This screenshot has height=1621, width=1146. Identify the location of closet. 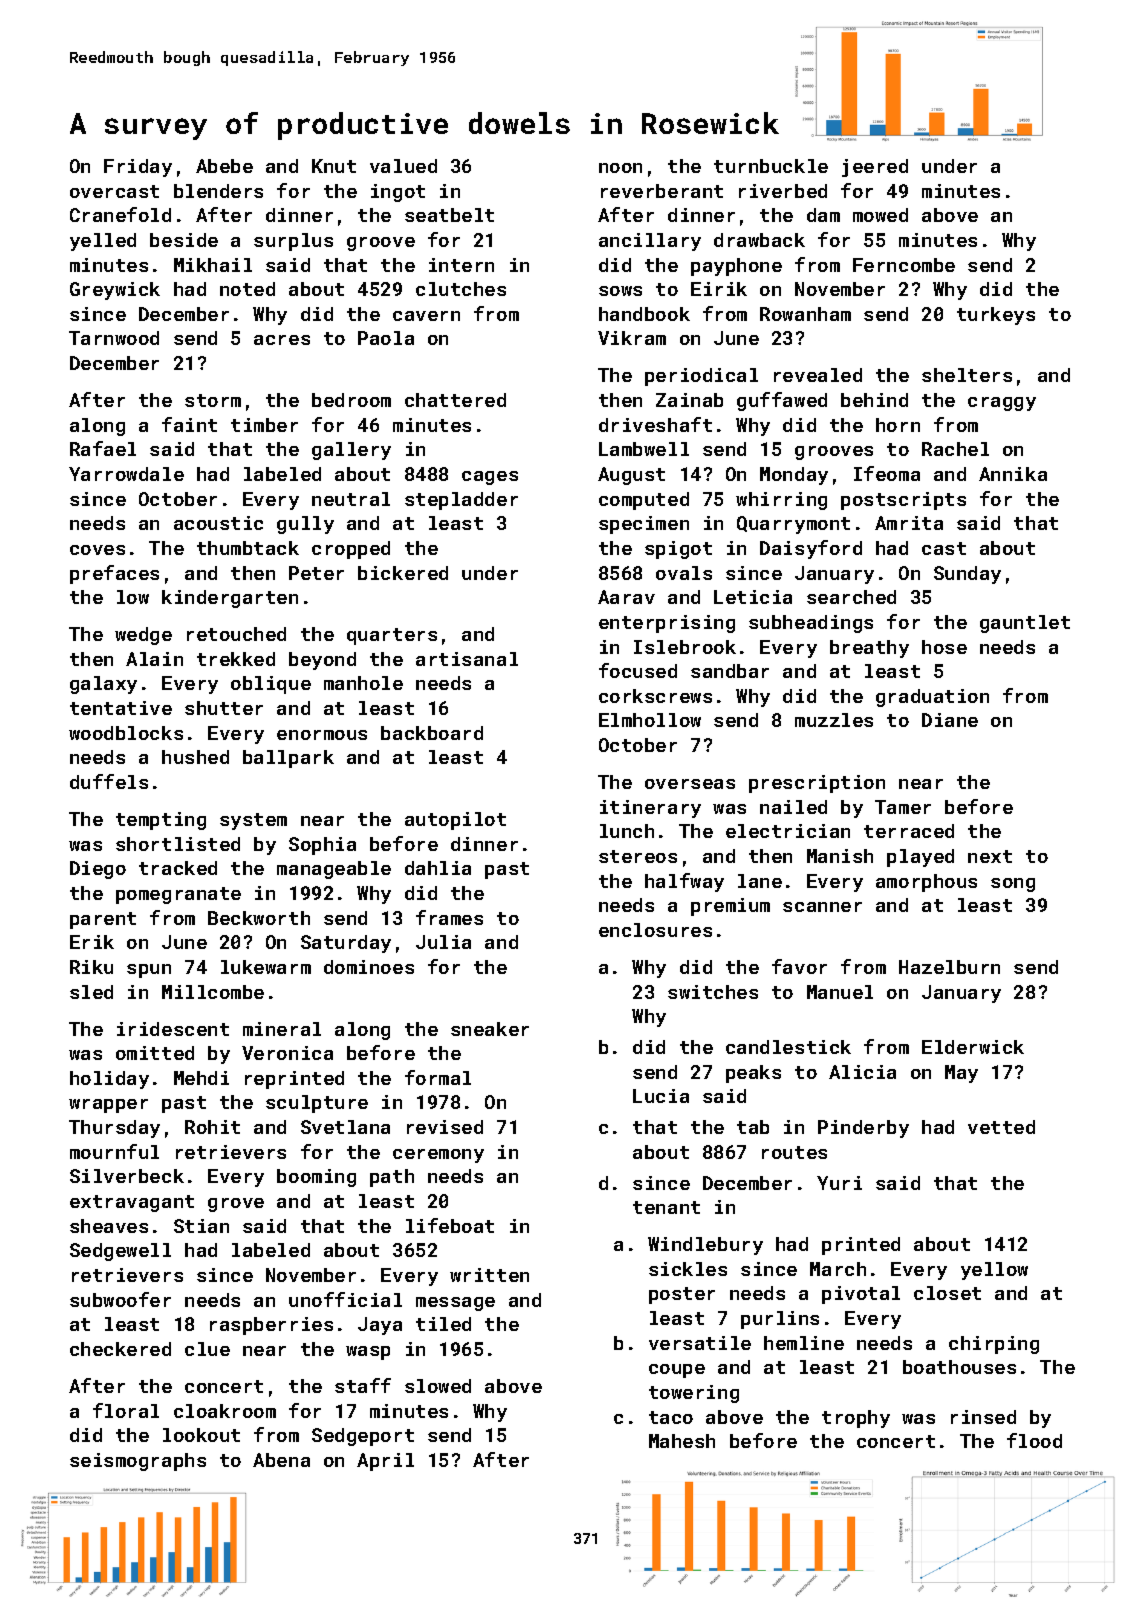
(947, 1293).
